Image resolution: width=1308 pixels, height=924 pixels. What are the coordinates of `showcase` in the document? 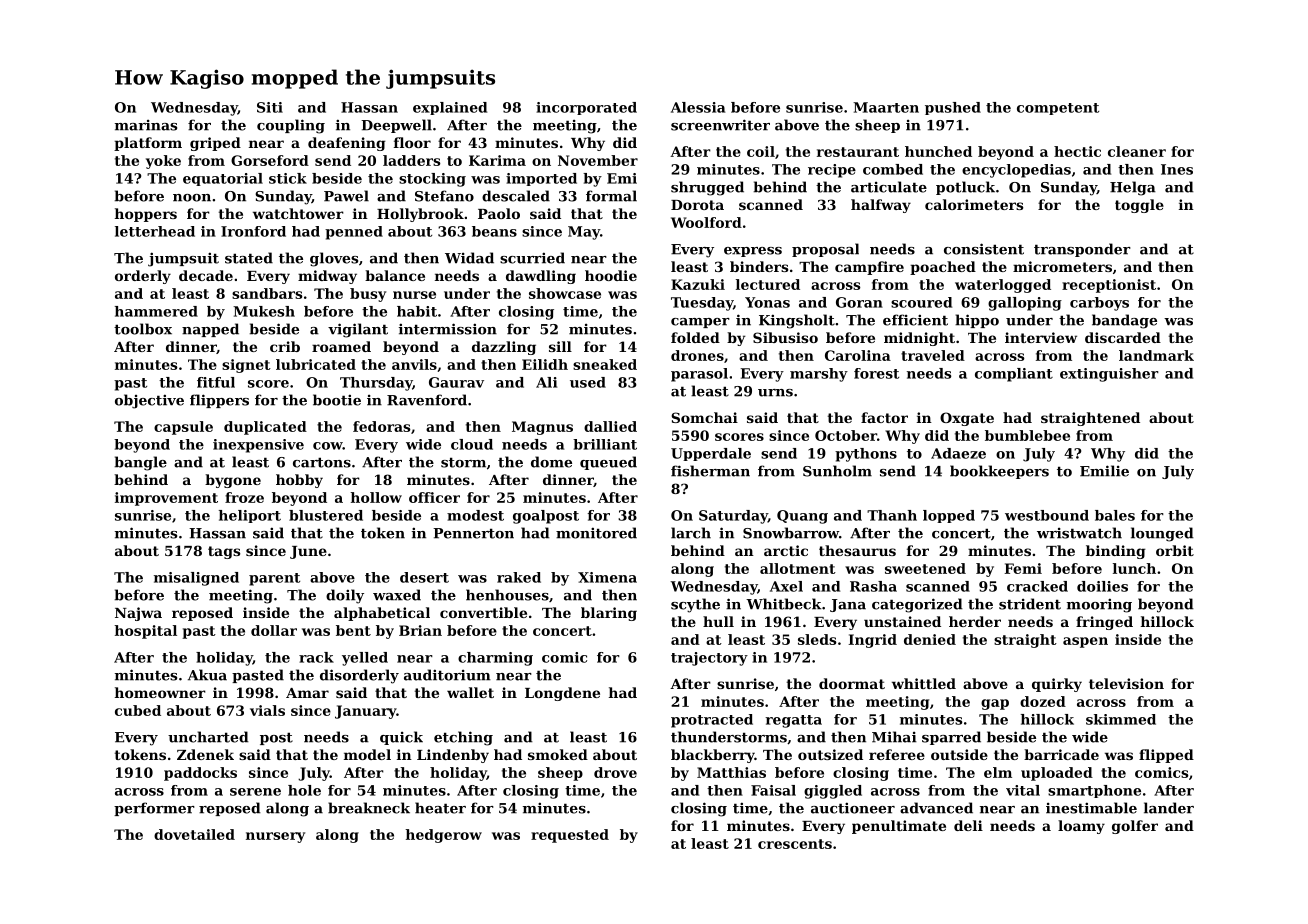 It's located at (565, 293).
